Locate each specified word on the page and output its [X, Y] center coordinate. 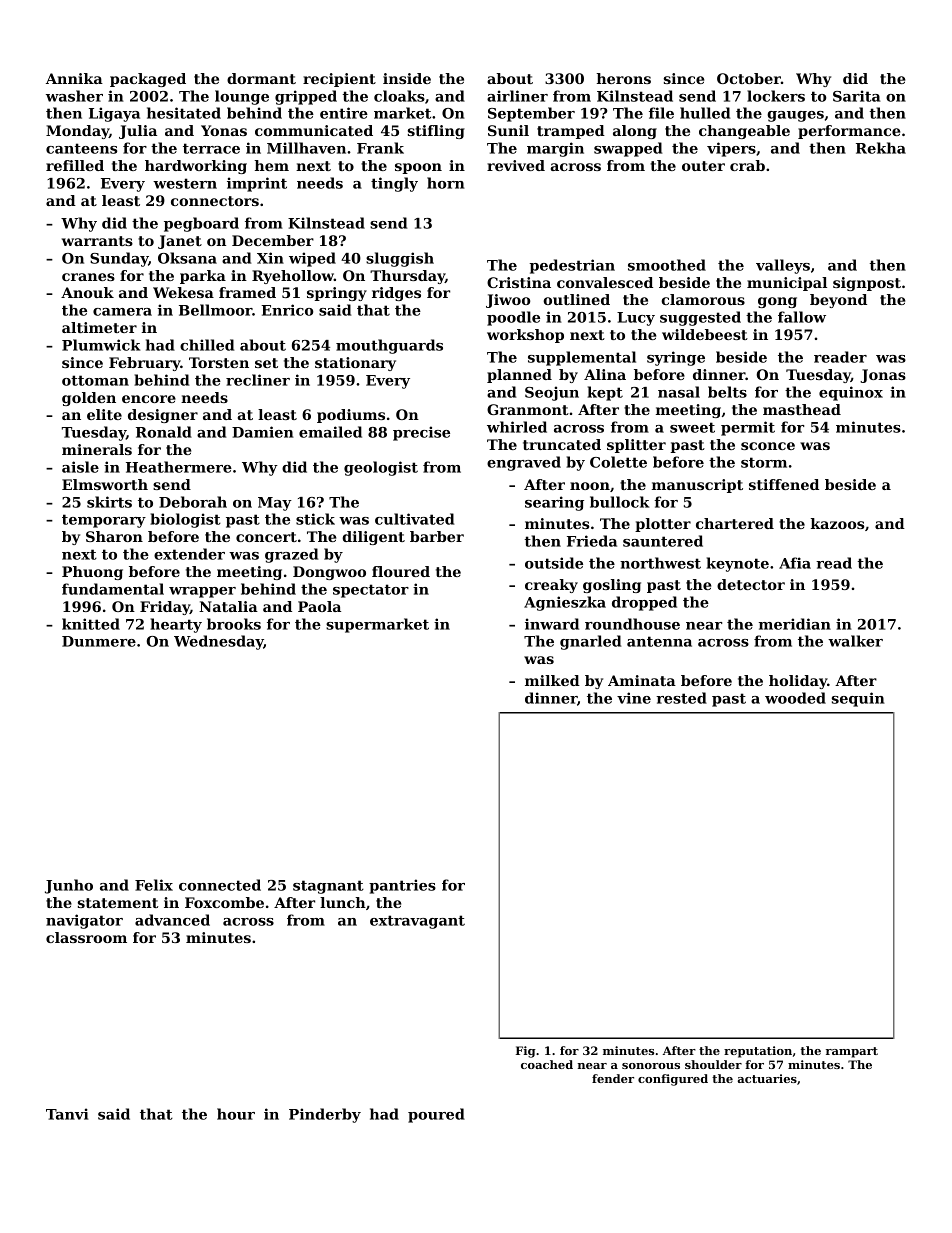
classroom [86, 937]
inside [407, 78]
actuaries [767, 1078]
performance [849, 132]
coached [547, 1064]
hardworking [196, 167]
